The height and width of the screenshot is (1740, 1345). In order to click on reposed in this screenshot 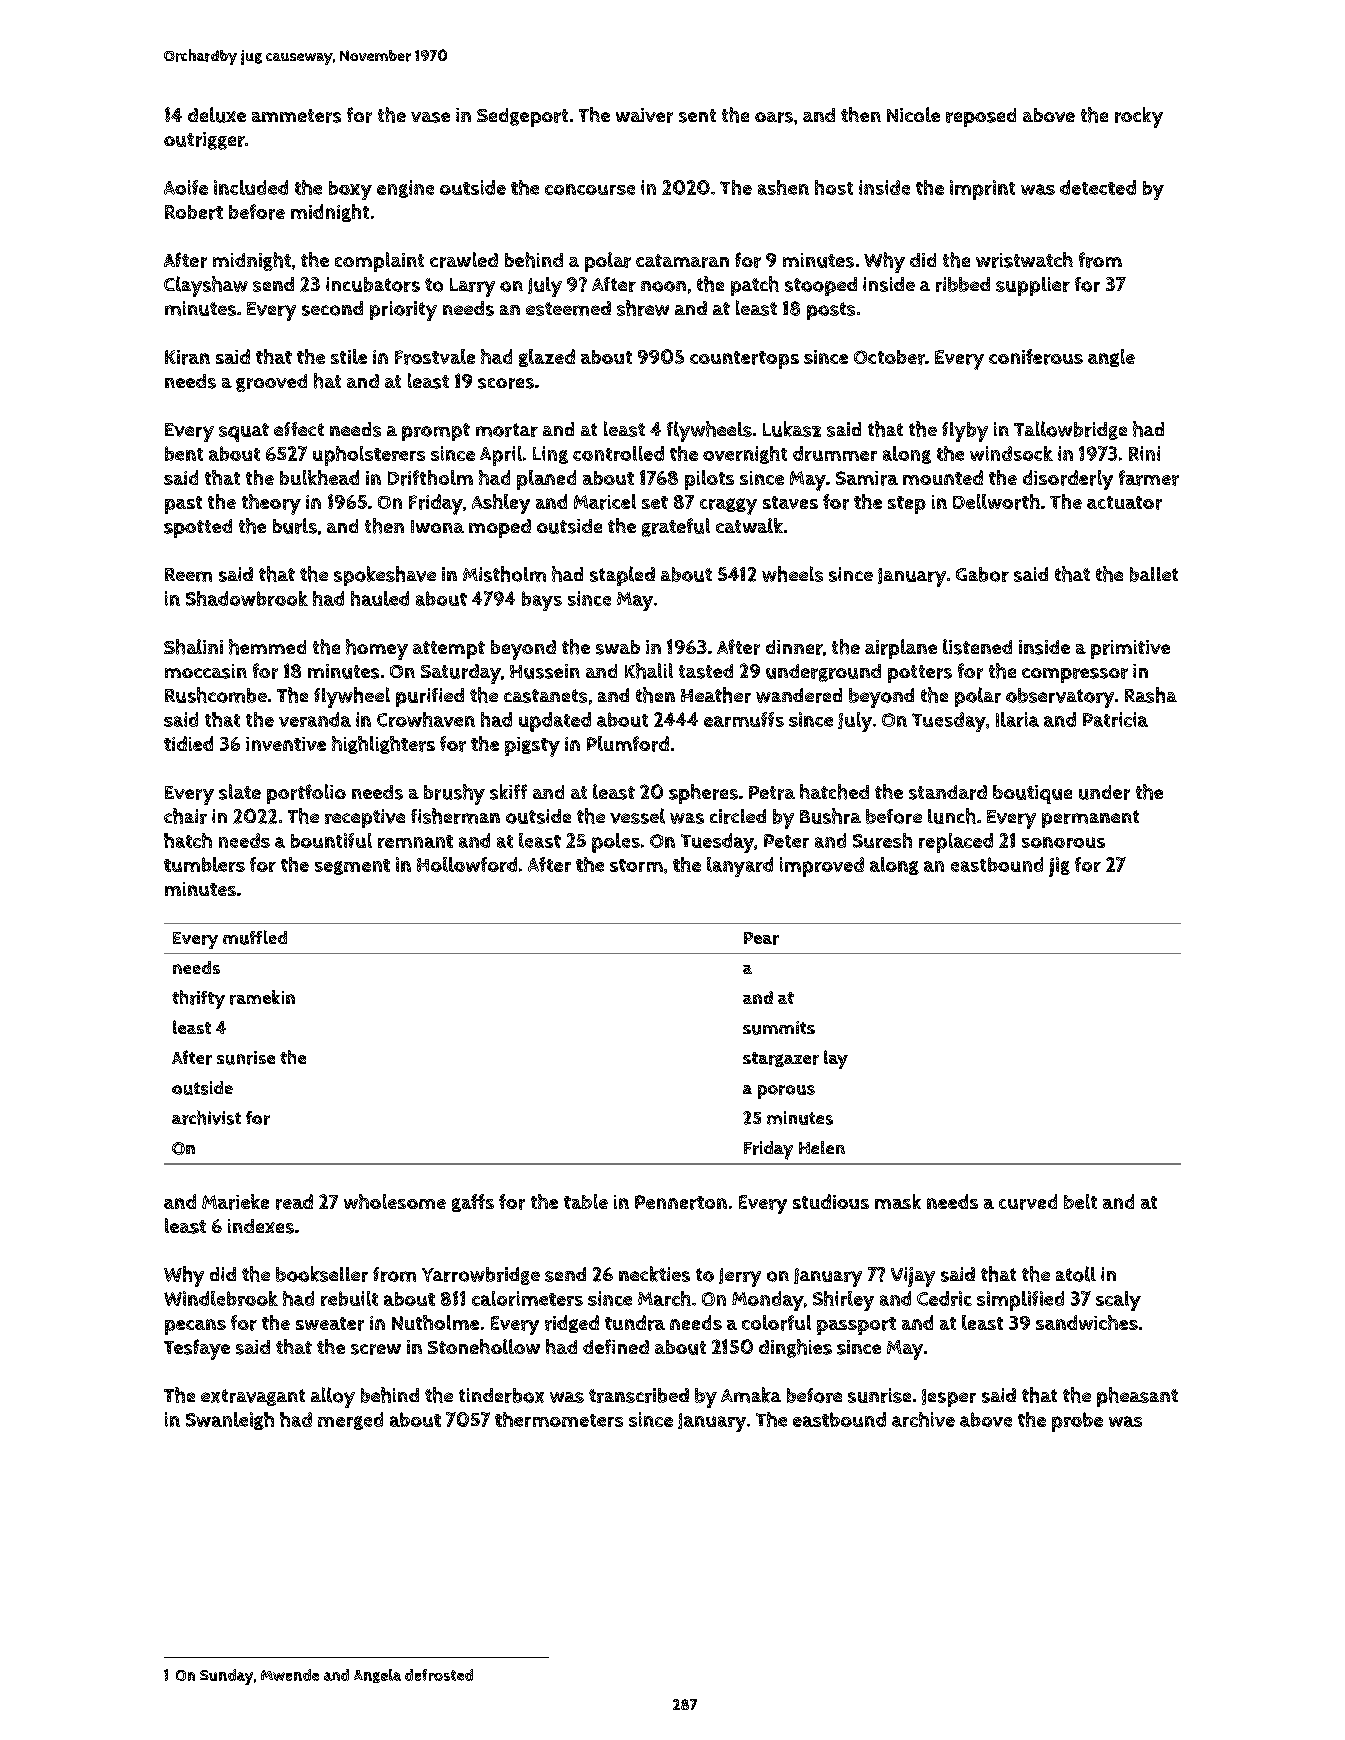, I will do `click(981, 117)`.
